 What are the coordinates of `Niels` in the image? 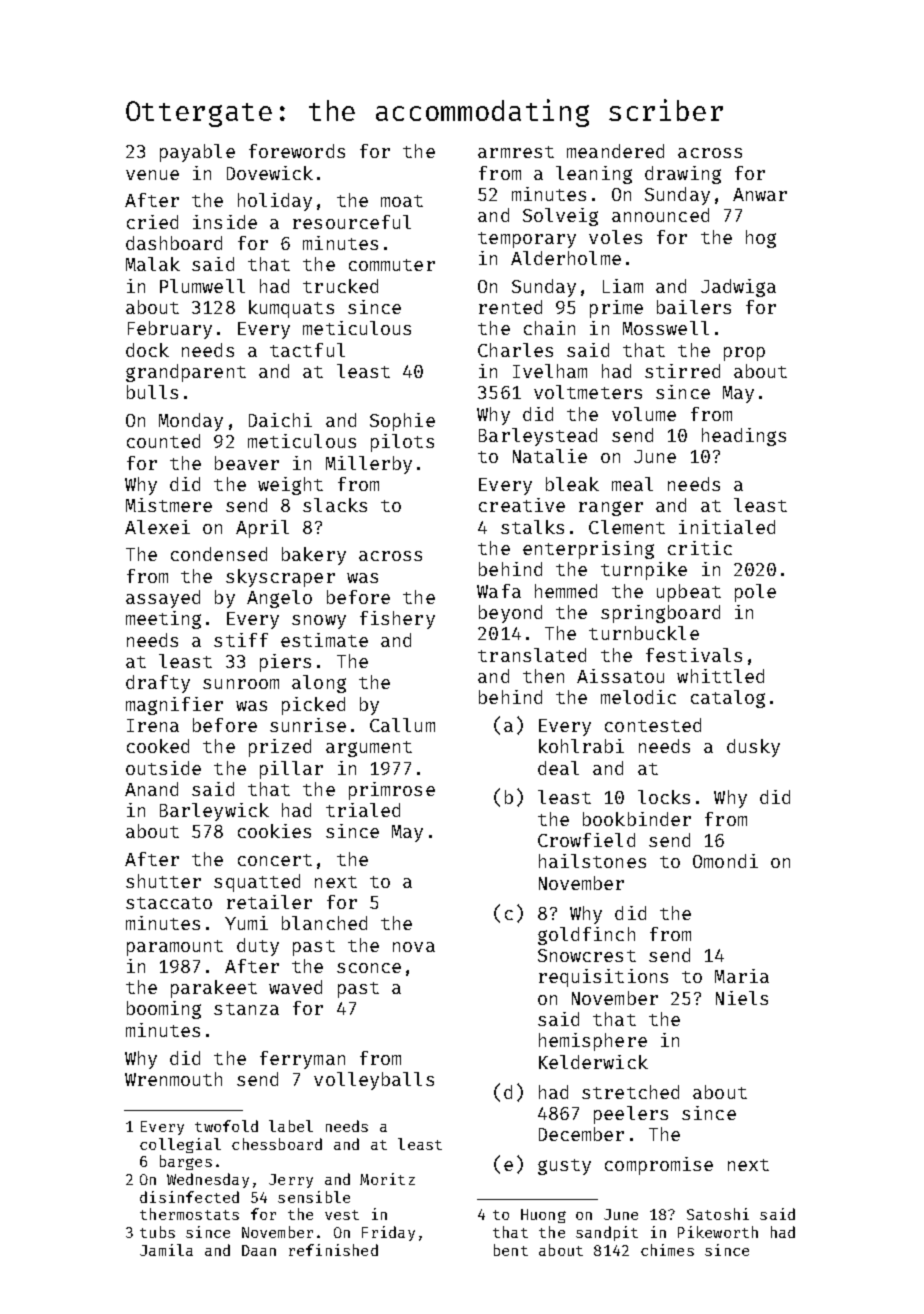 It's located at (742, 998).
